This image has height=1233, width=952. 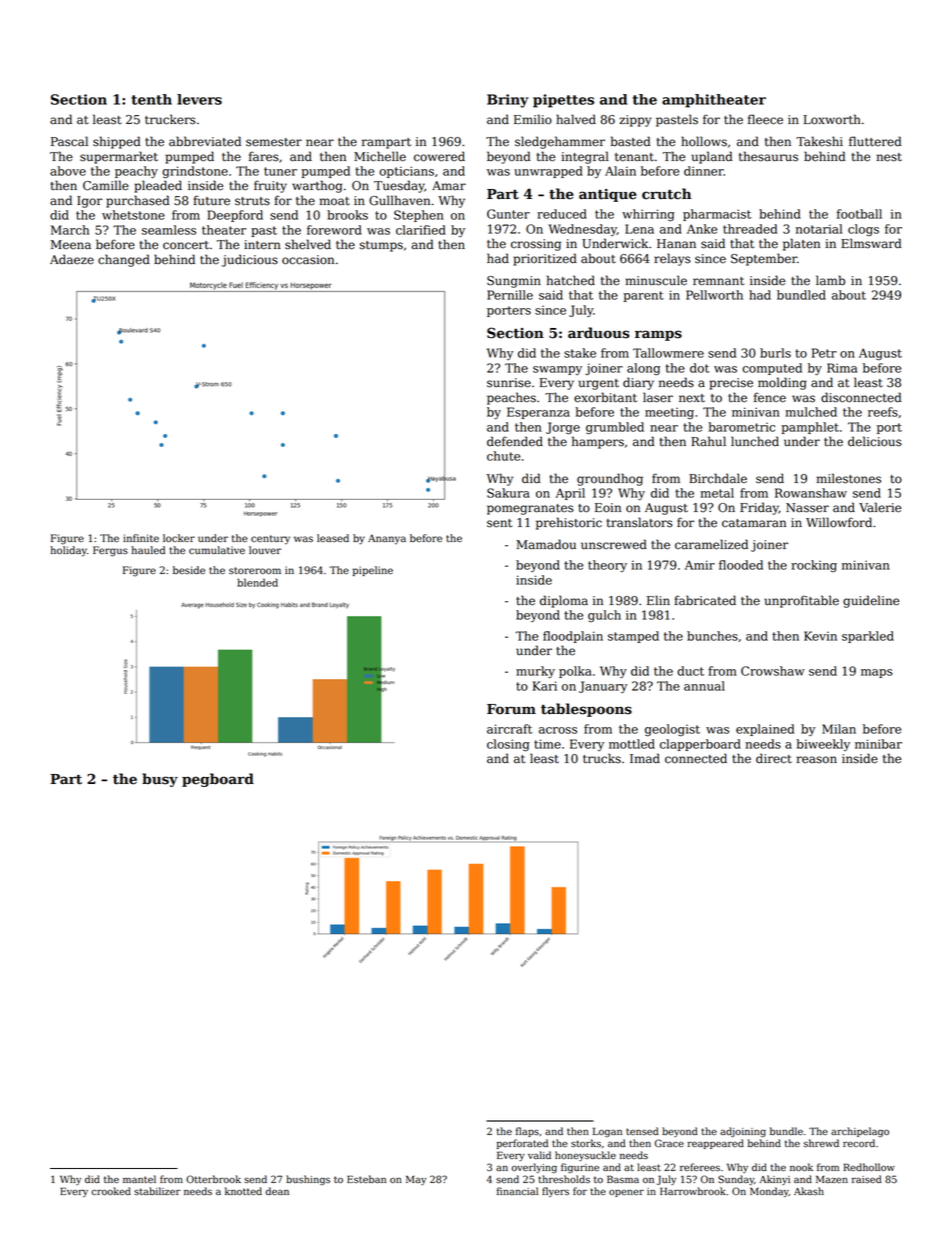 What do you see at coordinates (387, 539) in the image?
I see `Ananya` at bounding box center [387, 539].
